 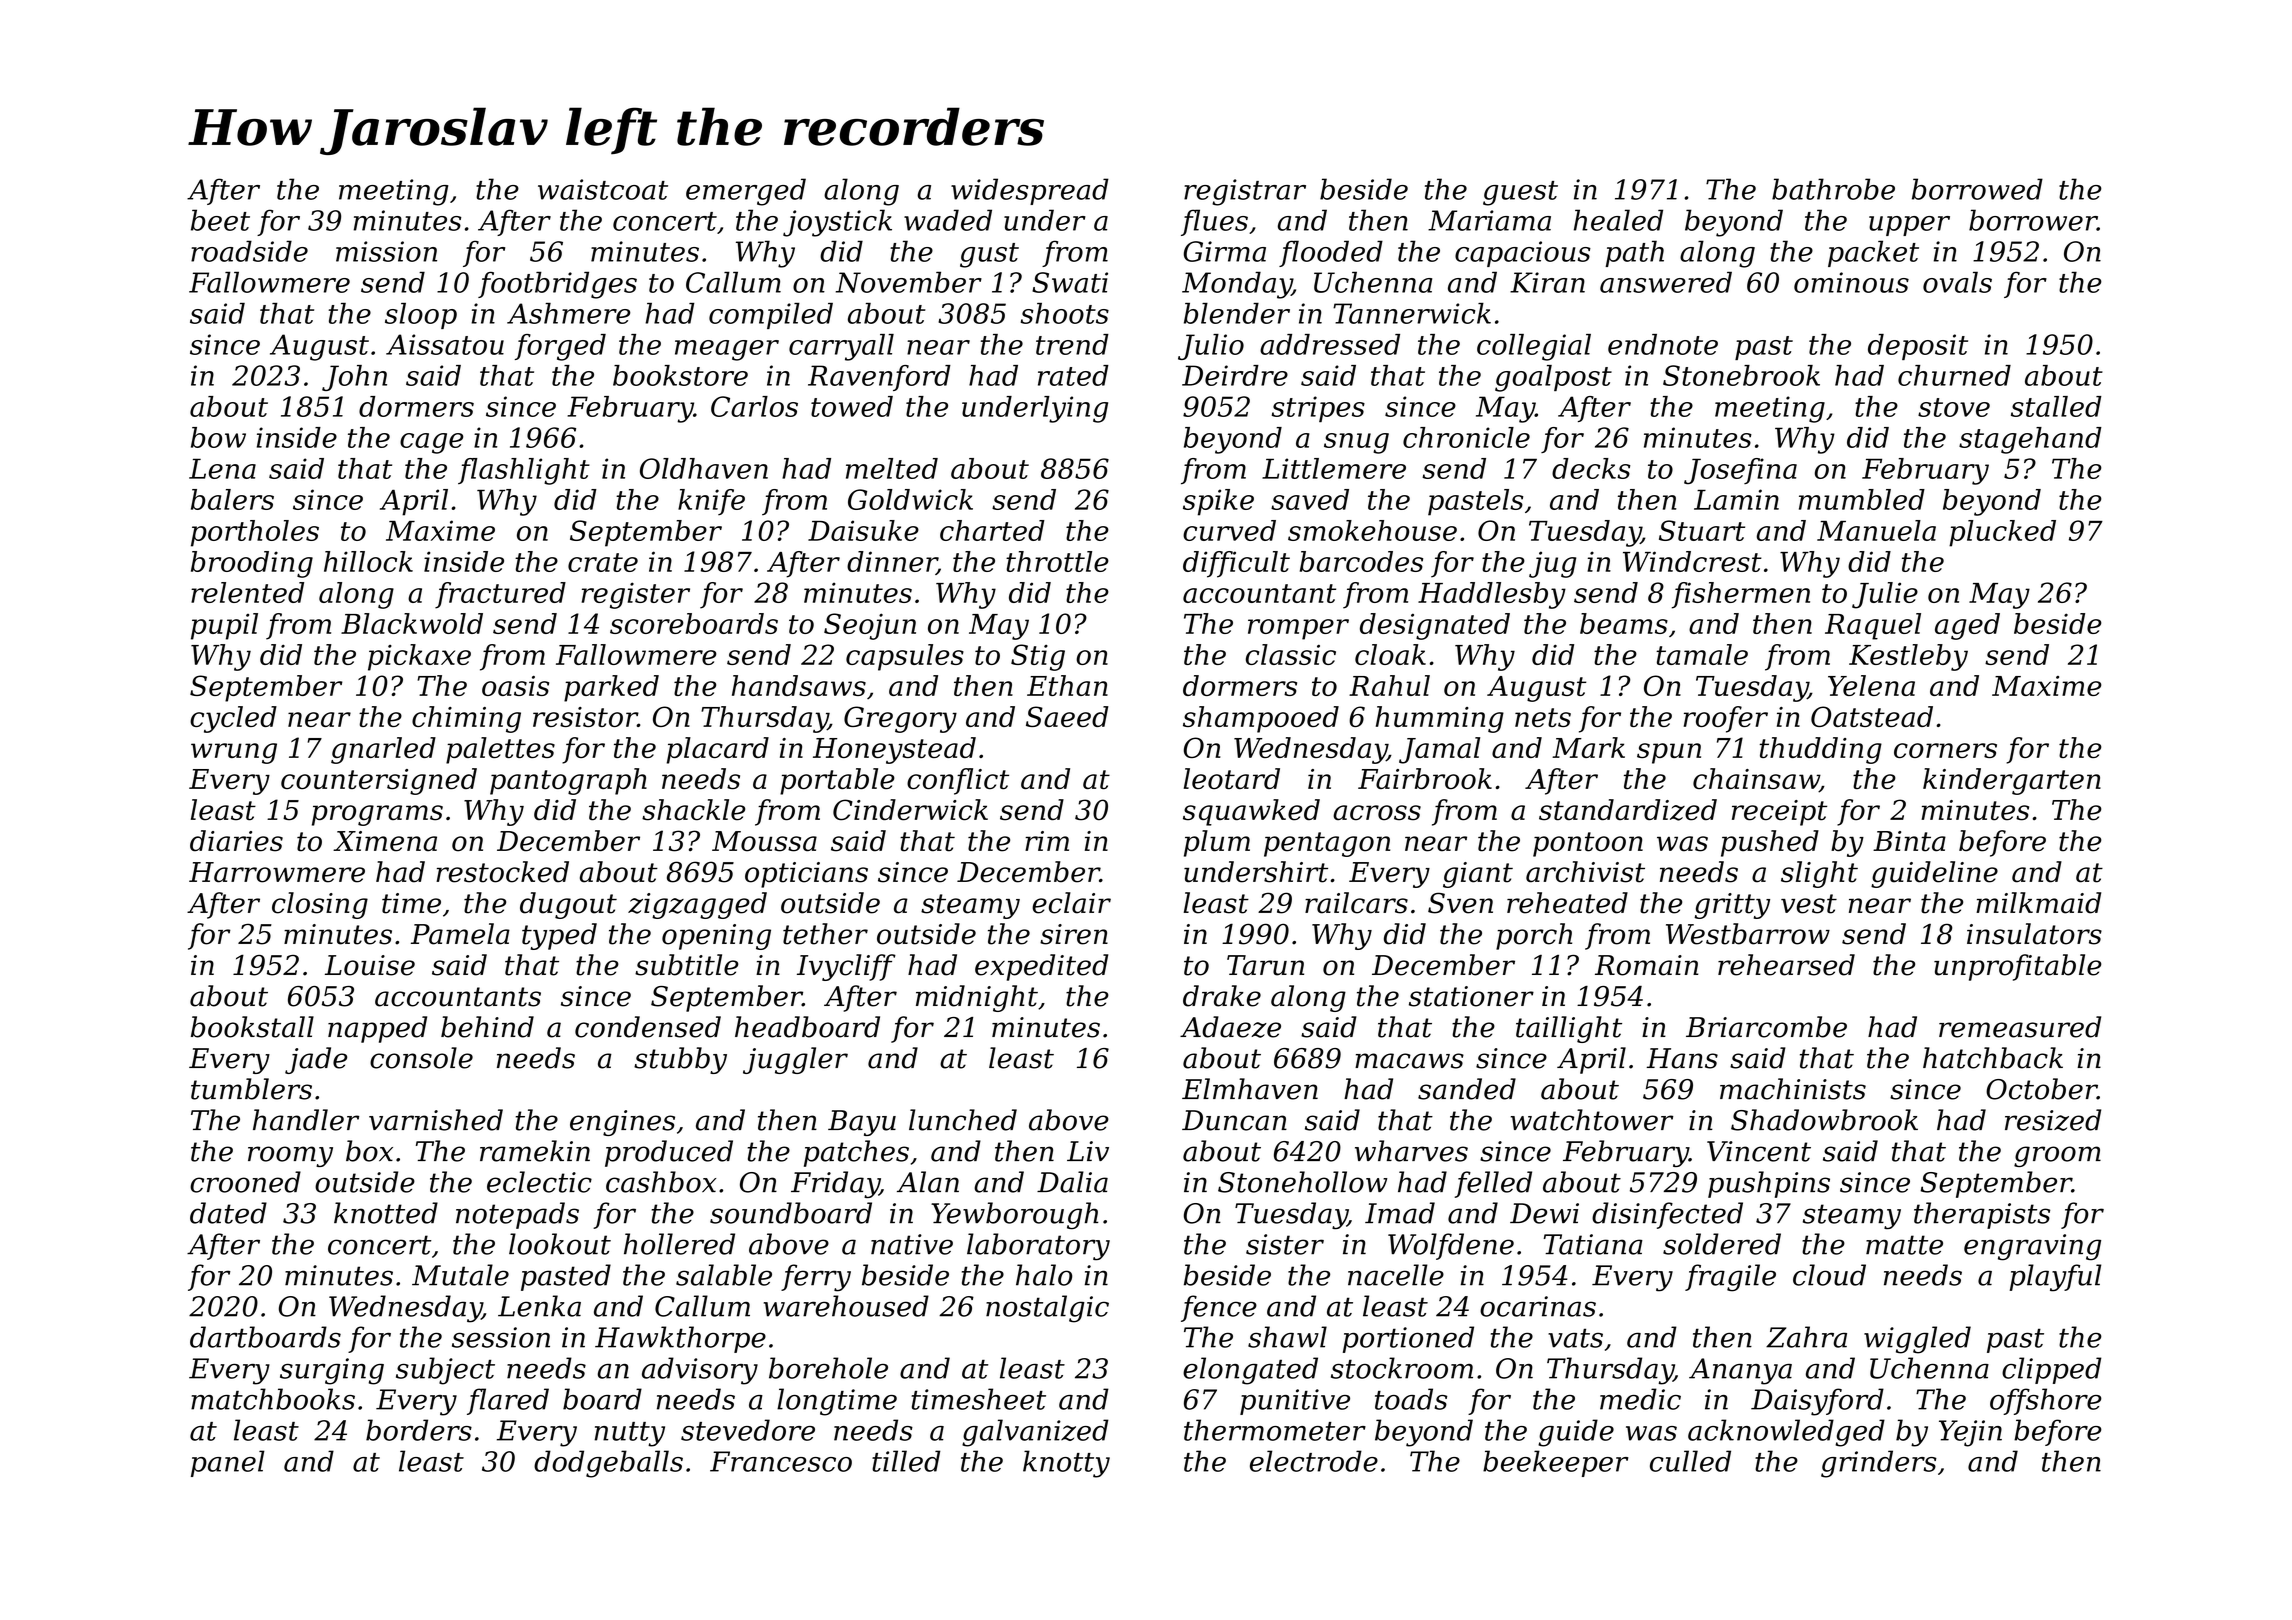 I want to click on borehole, so click(x=828, y=1368).
